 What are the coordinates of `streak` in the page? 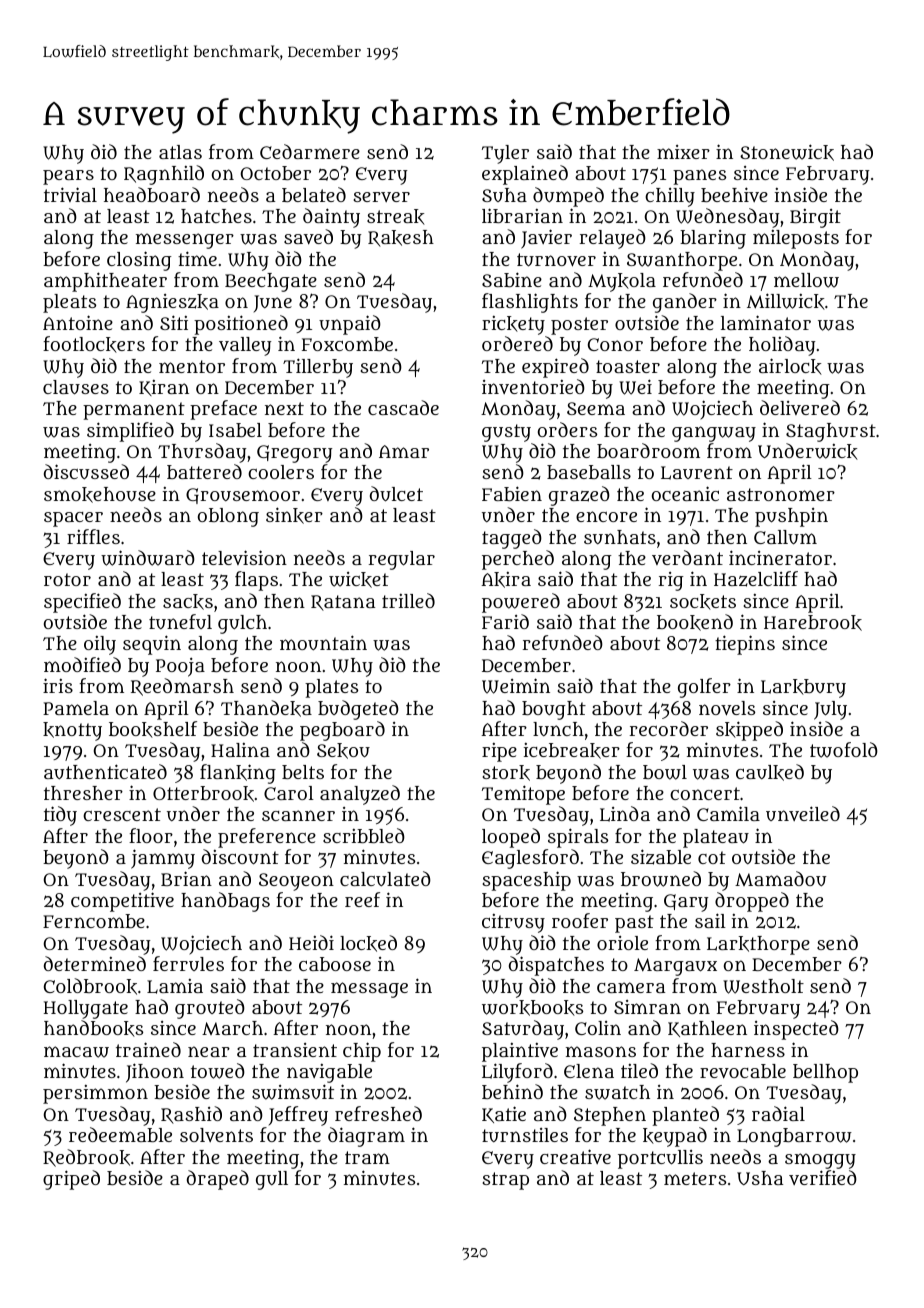 It's located at (396, 217).
